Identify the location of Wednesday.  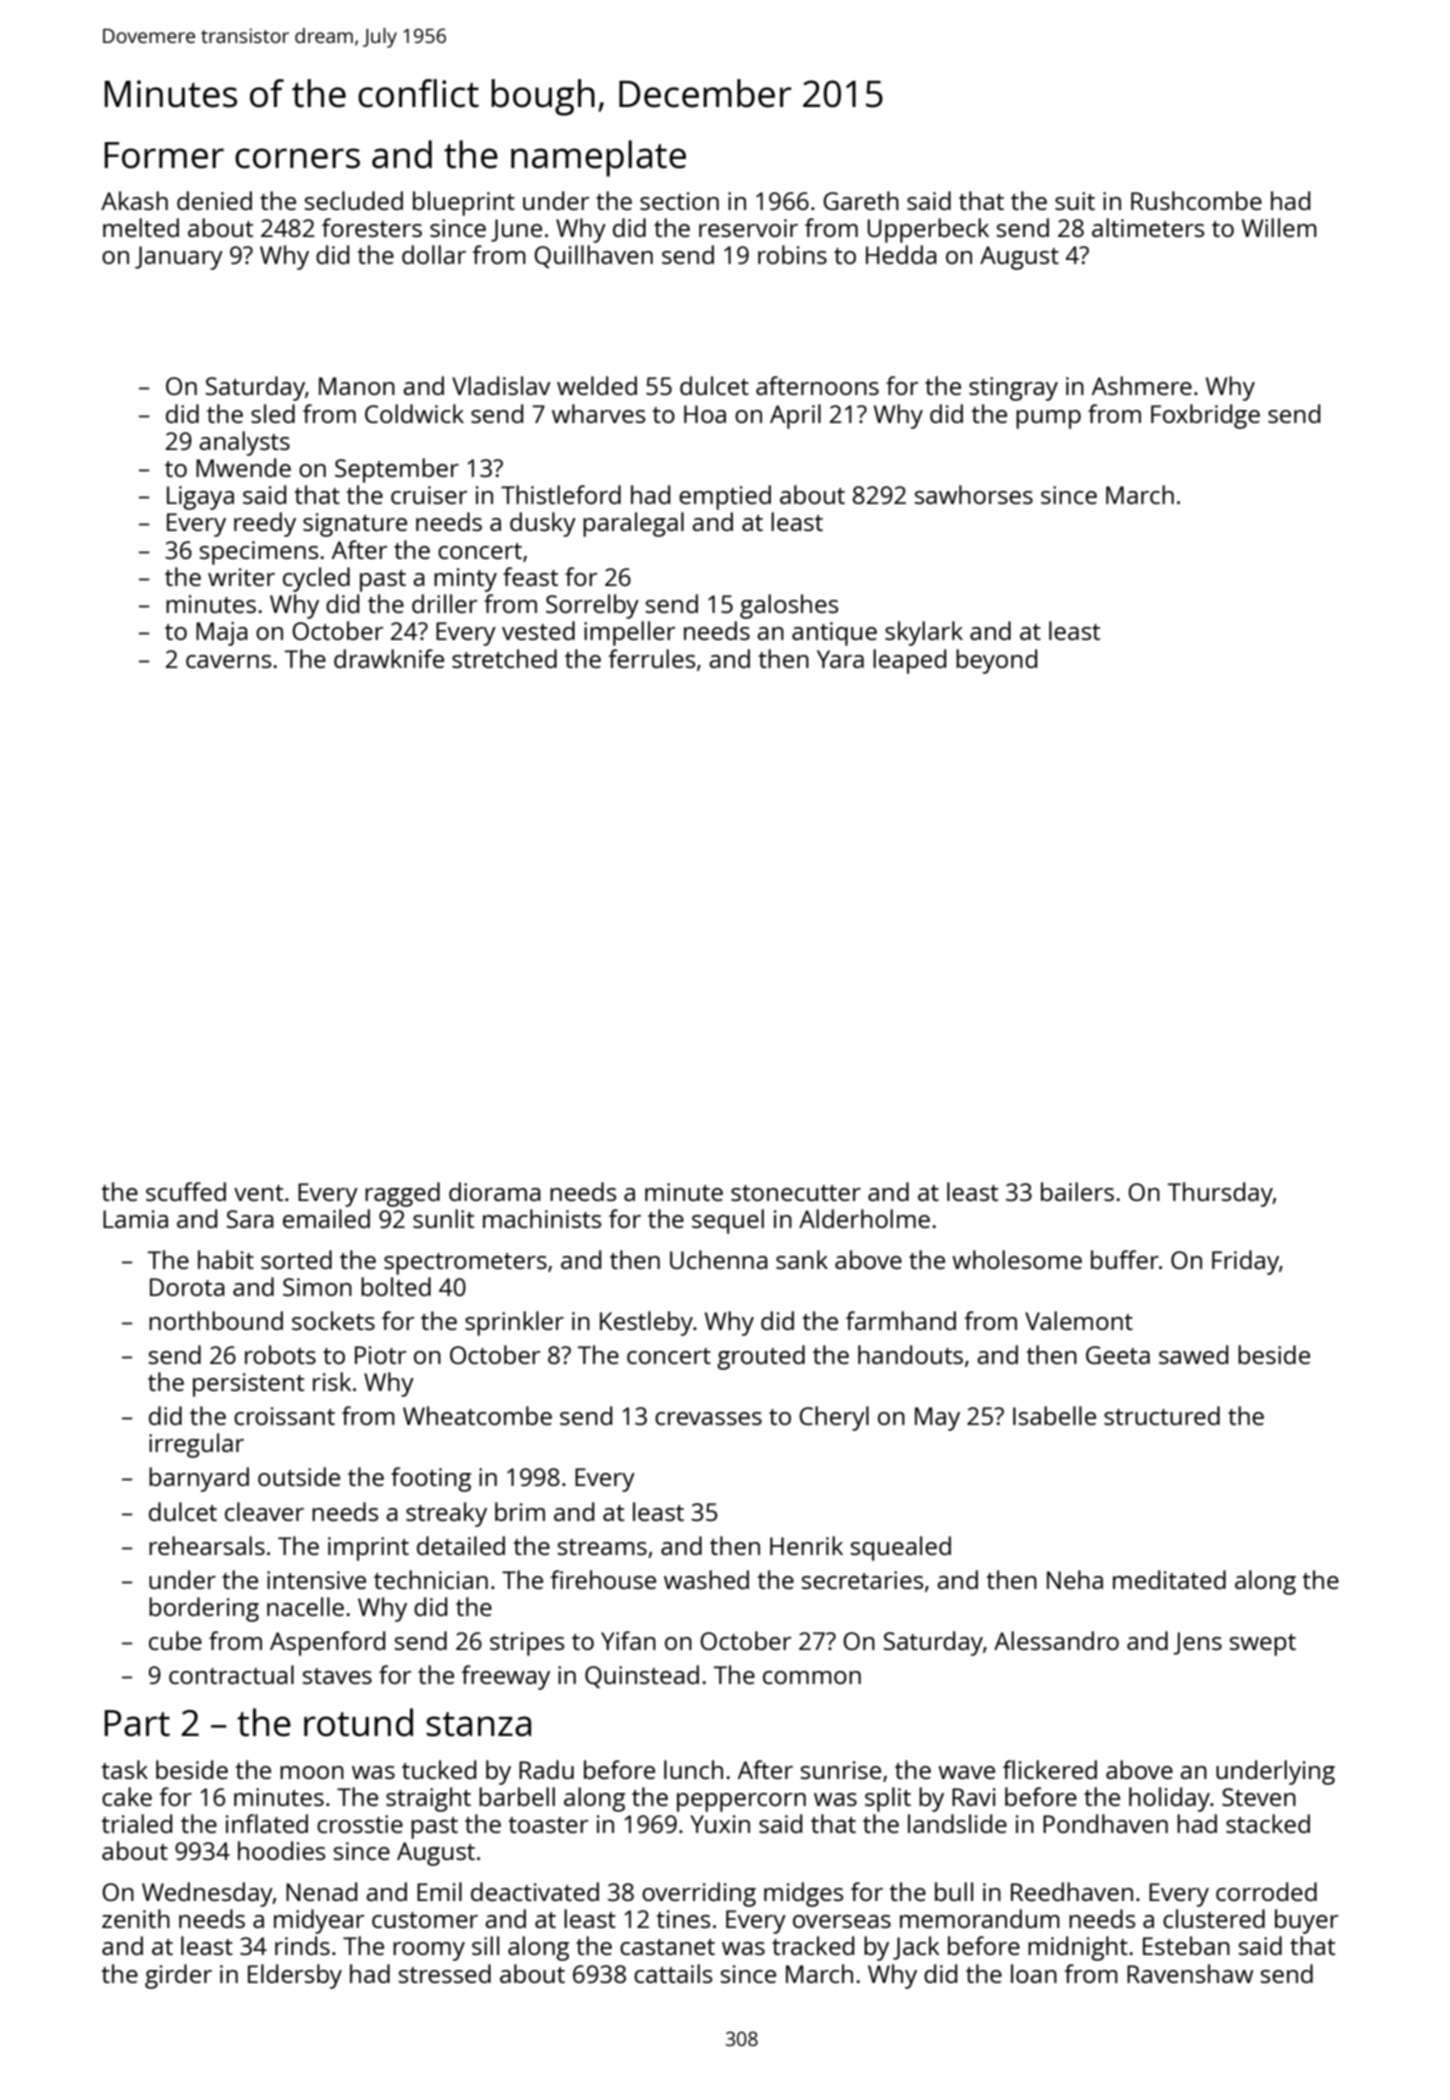
(207, 1894).
